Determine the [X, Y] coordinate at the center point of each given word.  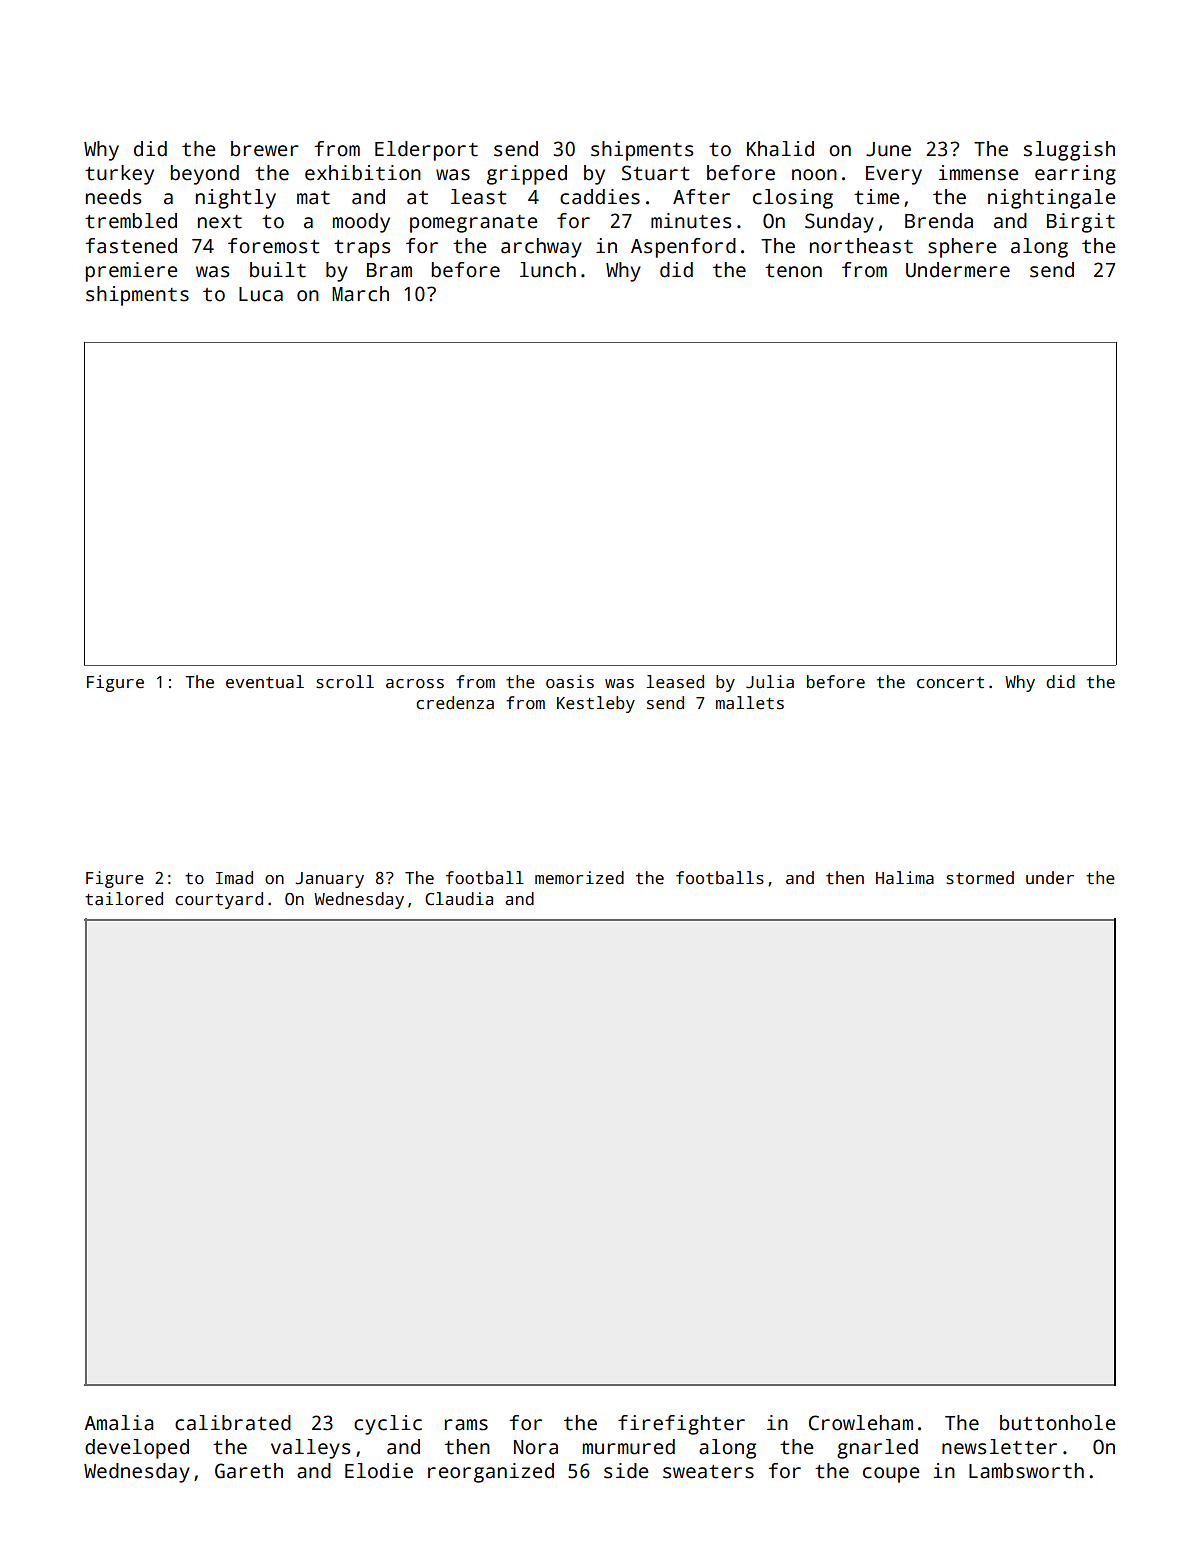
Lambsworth [1026, 1471]
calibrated [233, 1423]
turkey [119, 175]
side [626, 1471]
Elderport [426, 151]
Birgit [1081, 223]
